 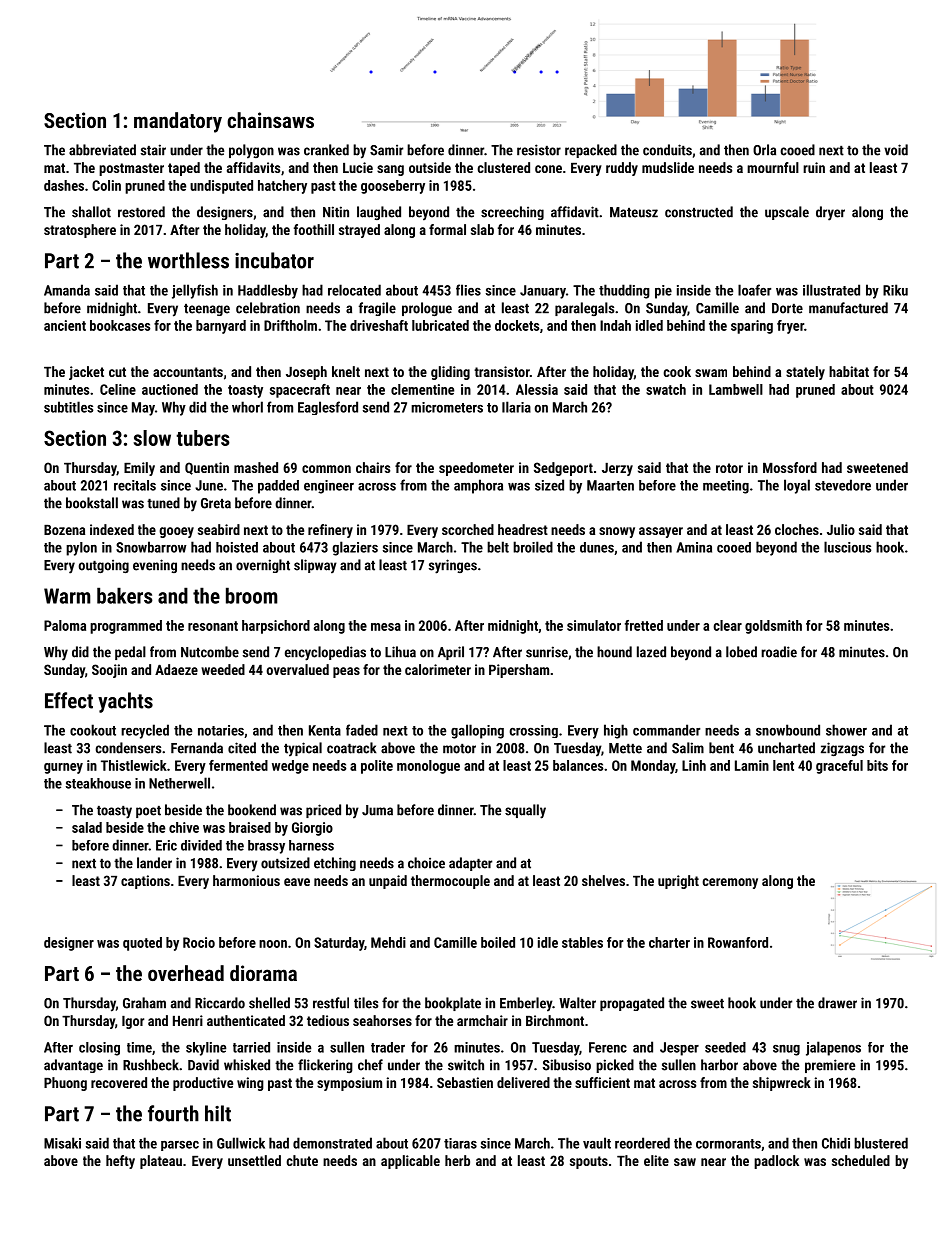 What do you see at coordinates (173, 1113) in the page?
I see `fourth` at bounding box center [173, 1113].
